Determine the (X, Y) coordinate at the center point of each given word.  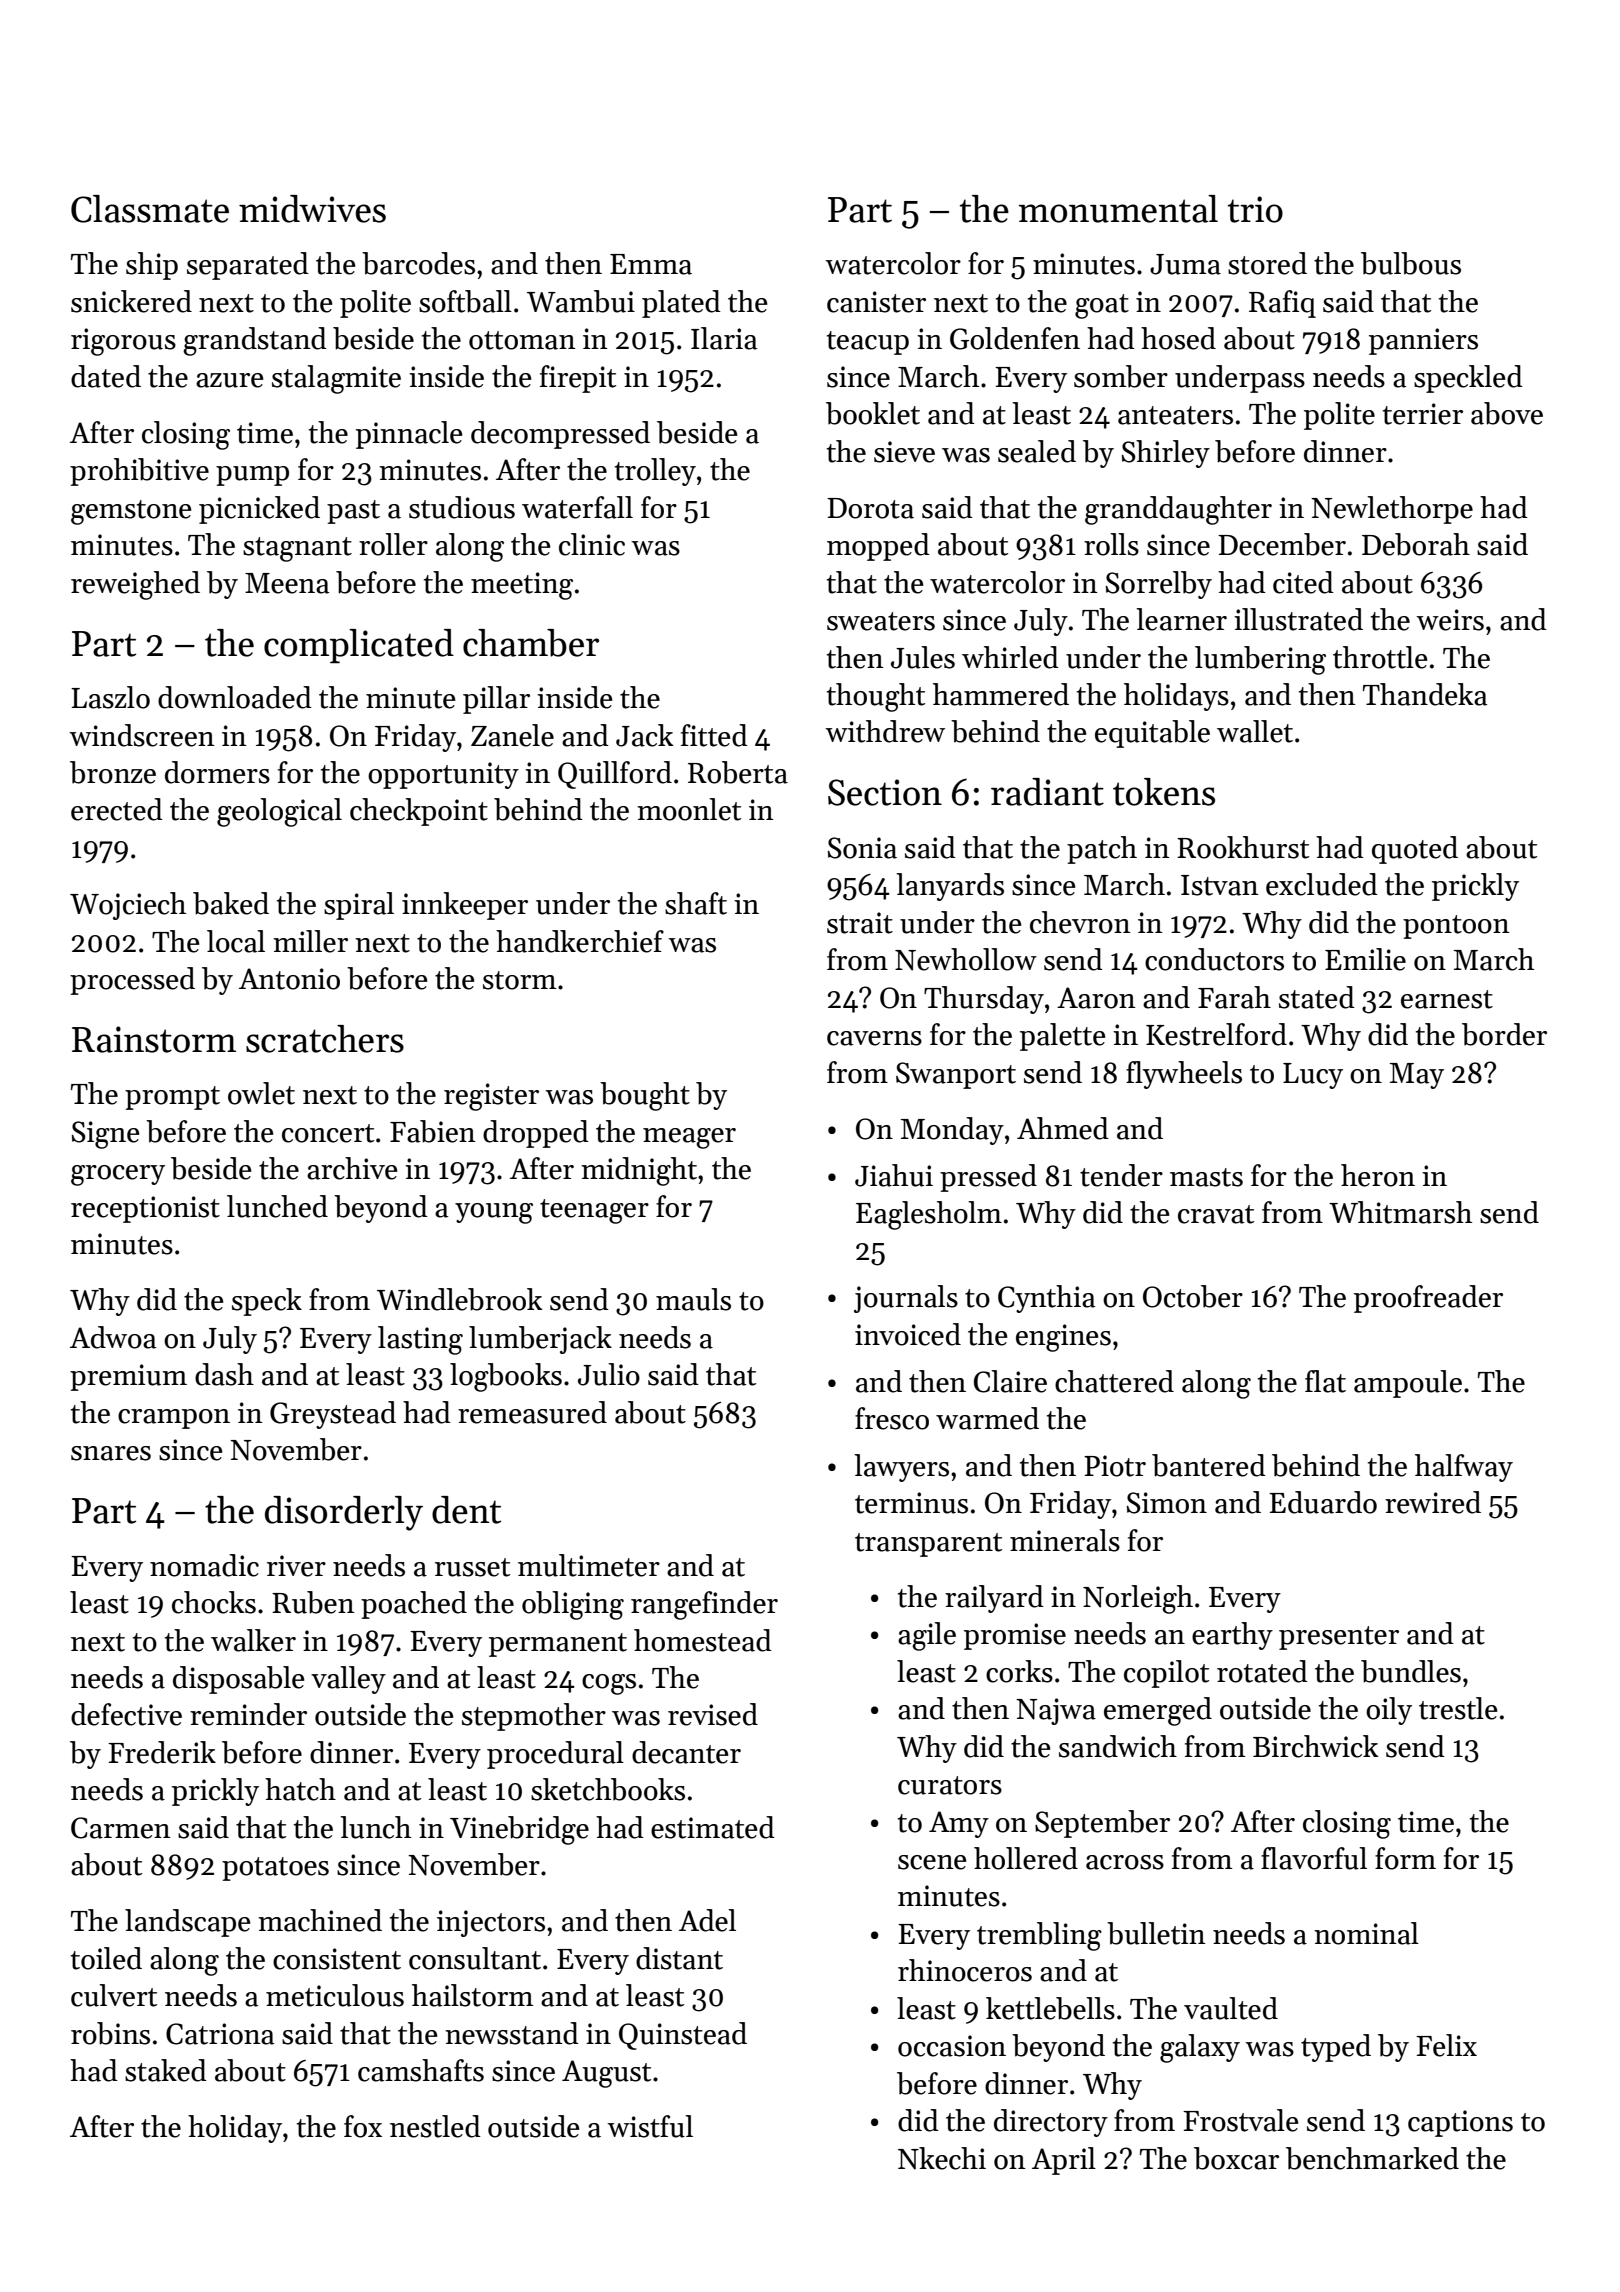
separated (248, 266)
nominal (1366, 1933)
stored (1267, 263)
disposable (238, 1680)
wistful (650, 2126)
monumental (1118, 209)
